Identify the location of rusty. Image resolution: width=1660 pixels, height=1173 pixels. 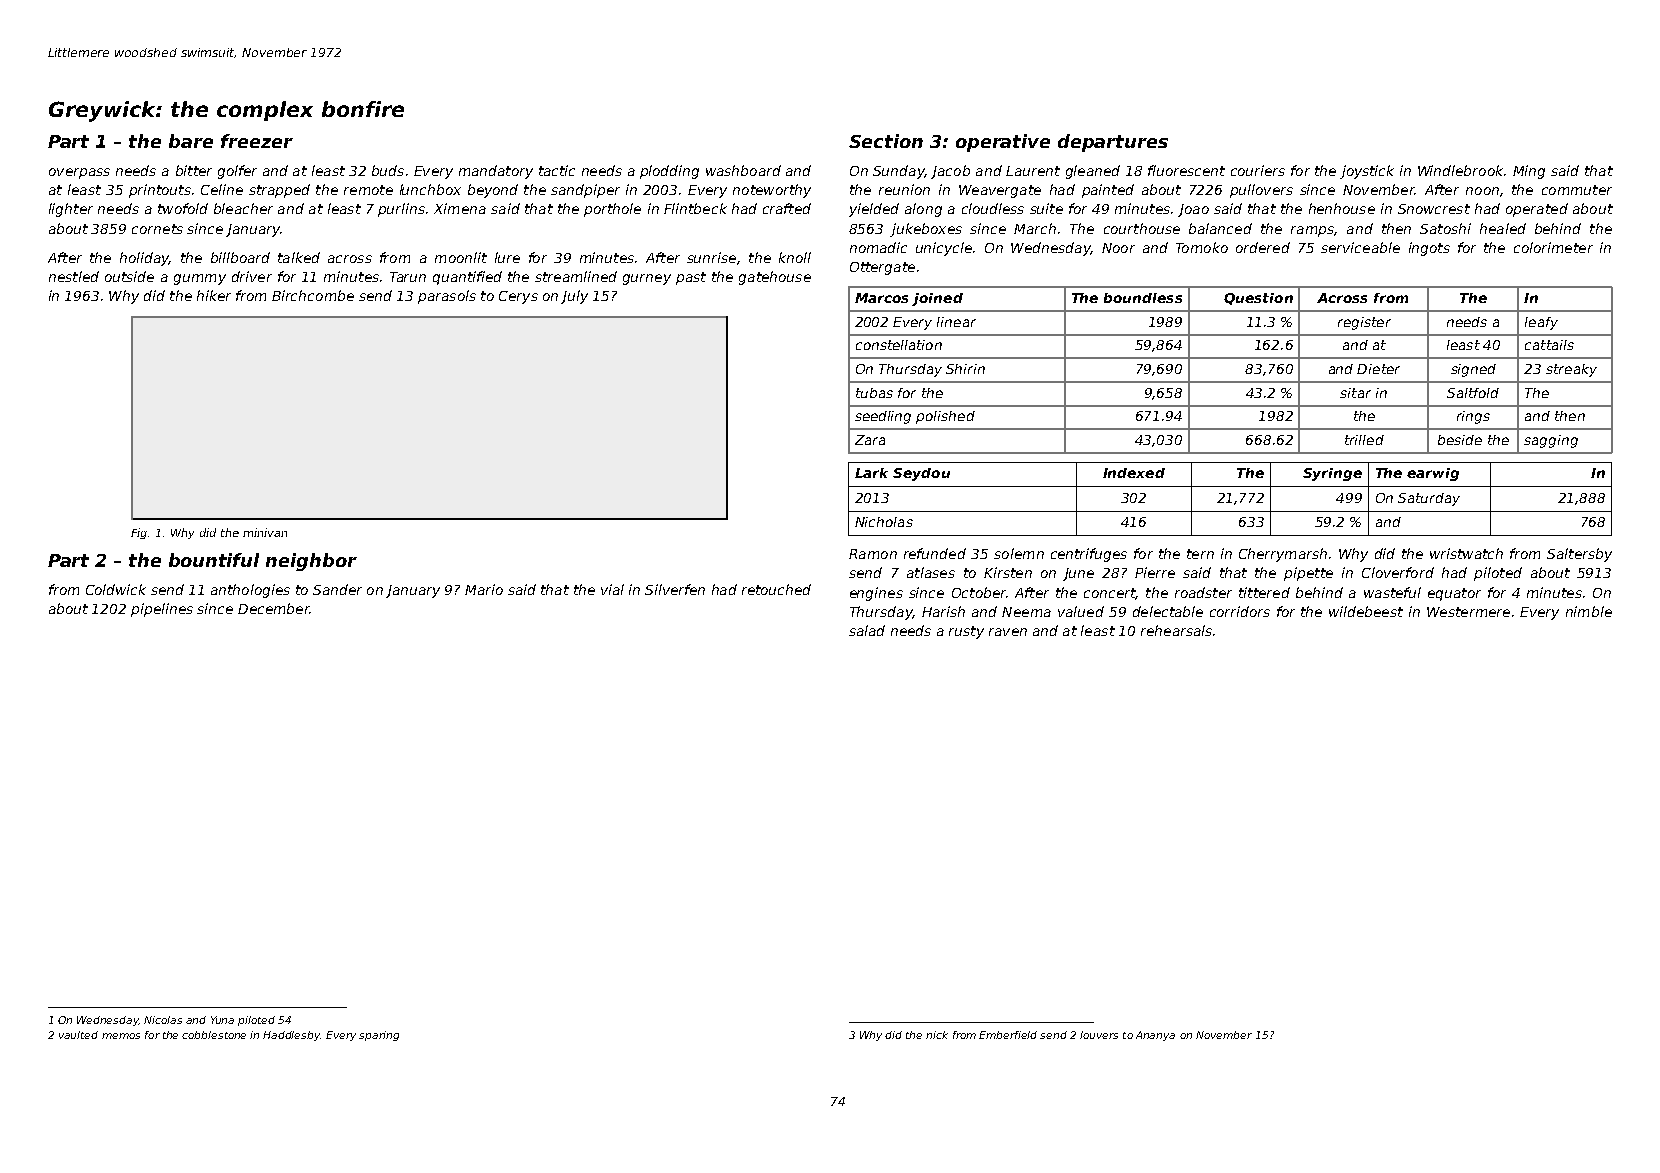
(966, 632).
